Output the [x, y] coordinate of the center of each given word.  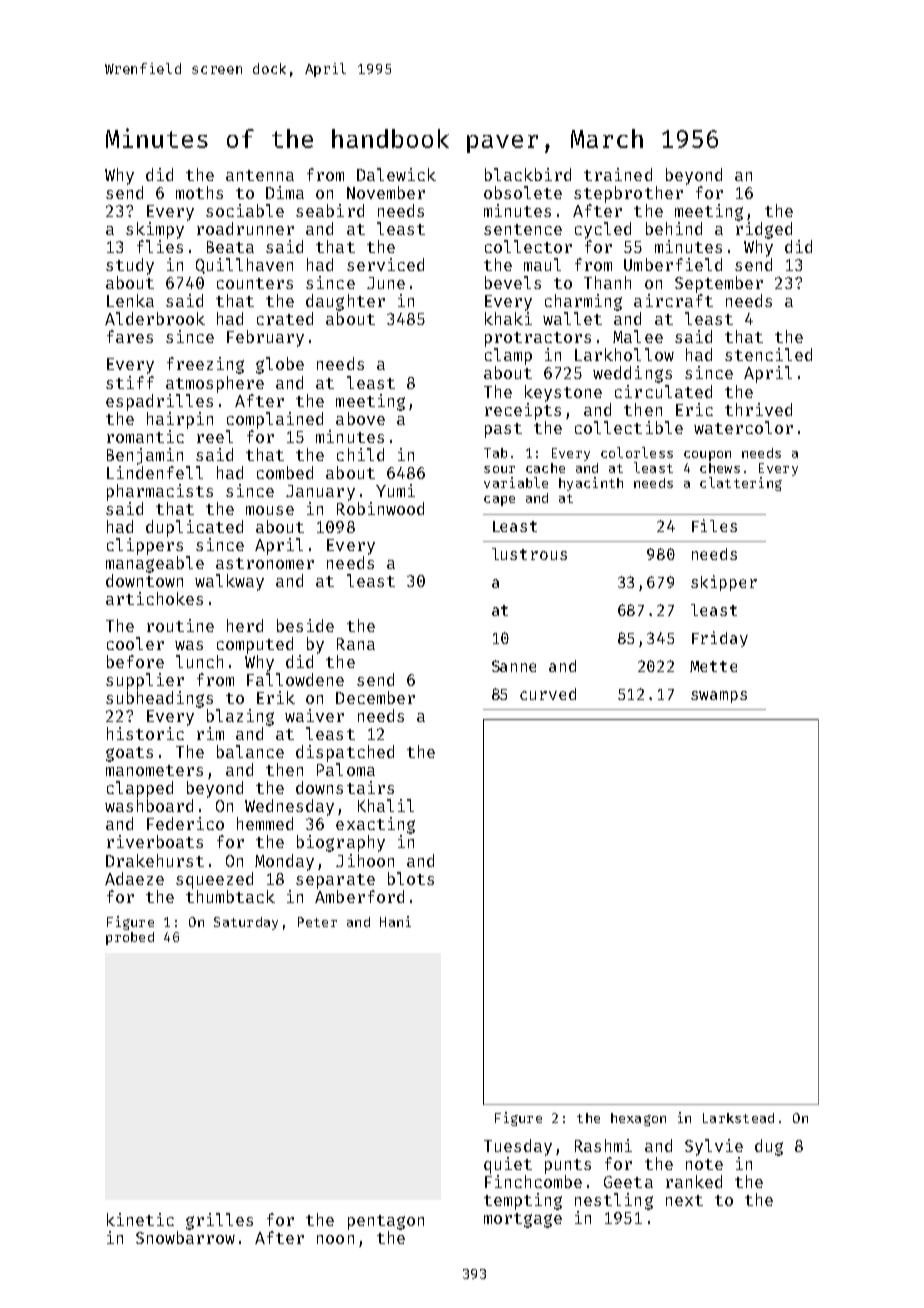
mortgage [523, 1220]
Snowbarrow [185, 1237]
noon [335, 1239]
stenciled [768, 354]
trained [618, 174]
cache [545, 468]
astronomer [265, 563]
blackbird [528, 174]
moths [199, 192]
